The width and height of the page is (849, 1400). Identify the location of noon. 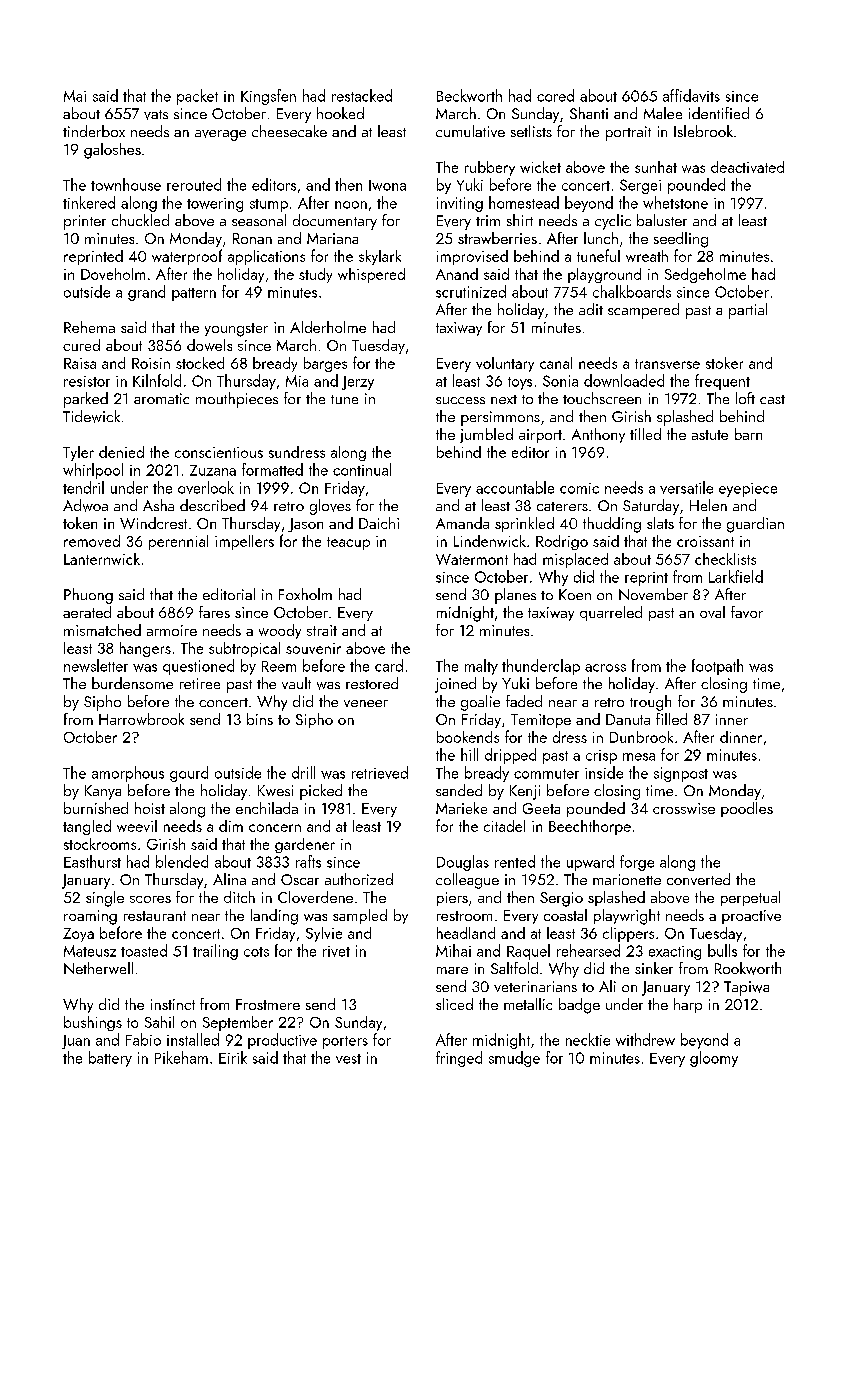
(351, 205).
